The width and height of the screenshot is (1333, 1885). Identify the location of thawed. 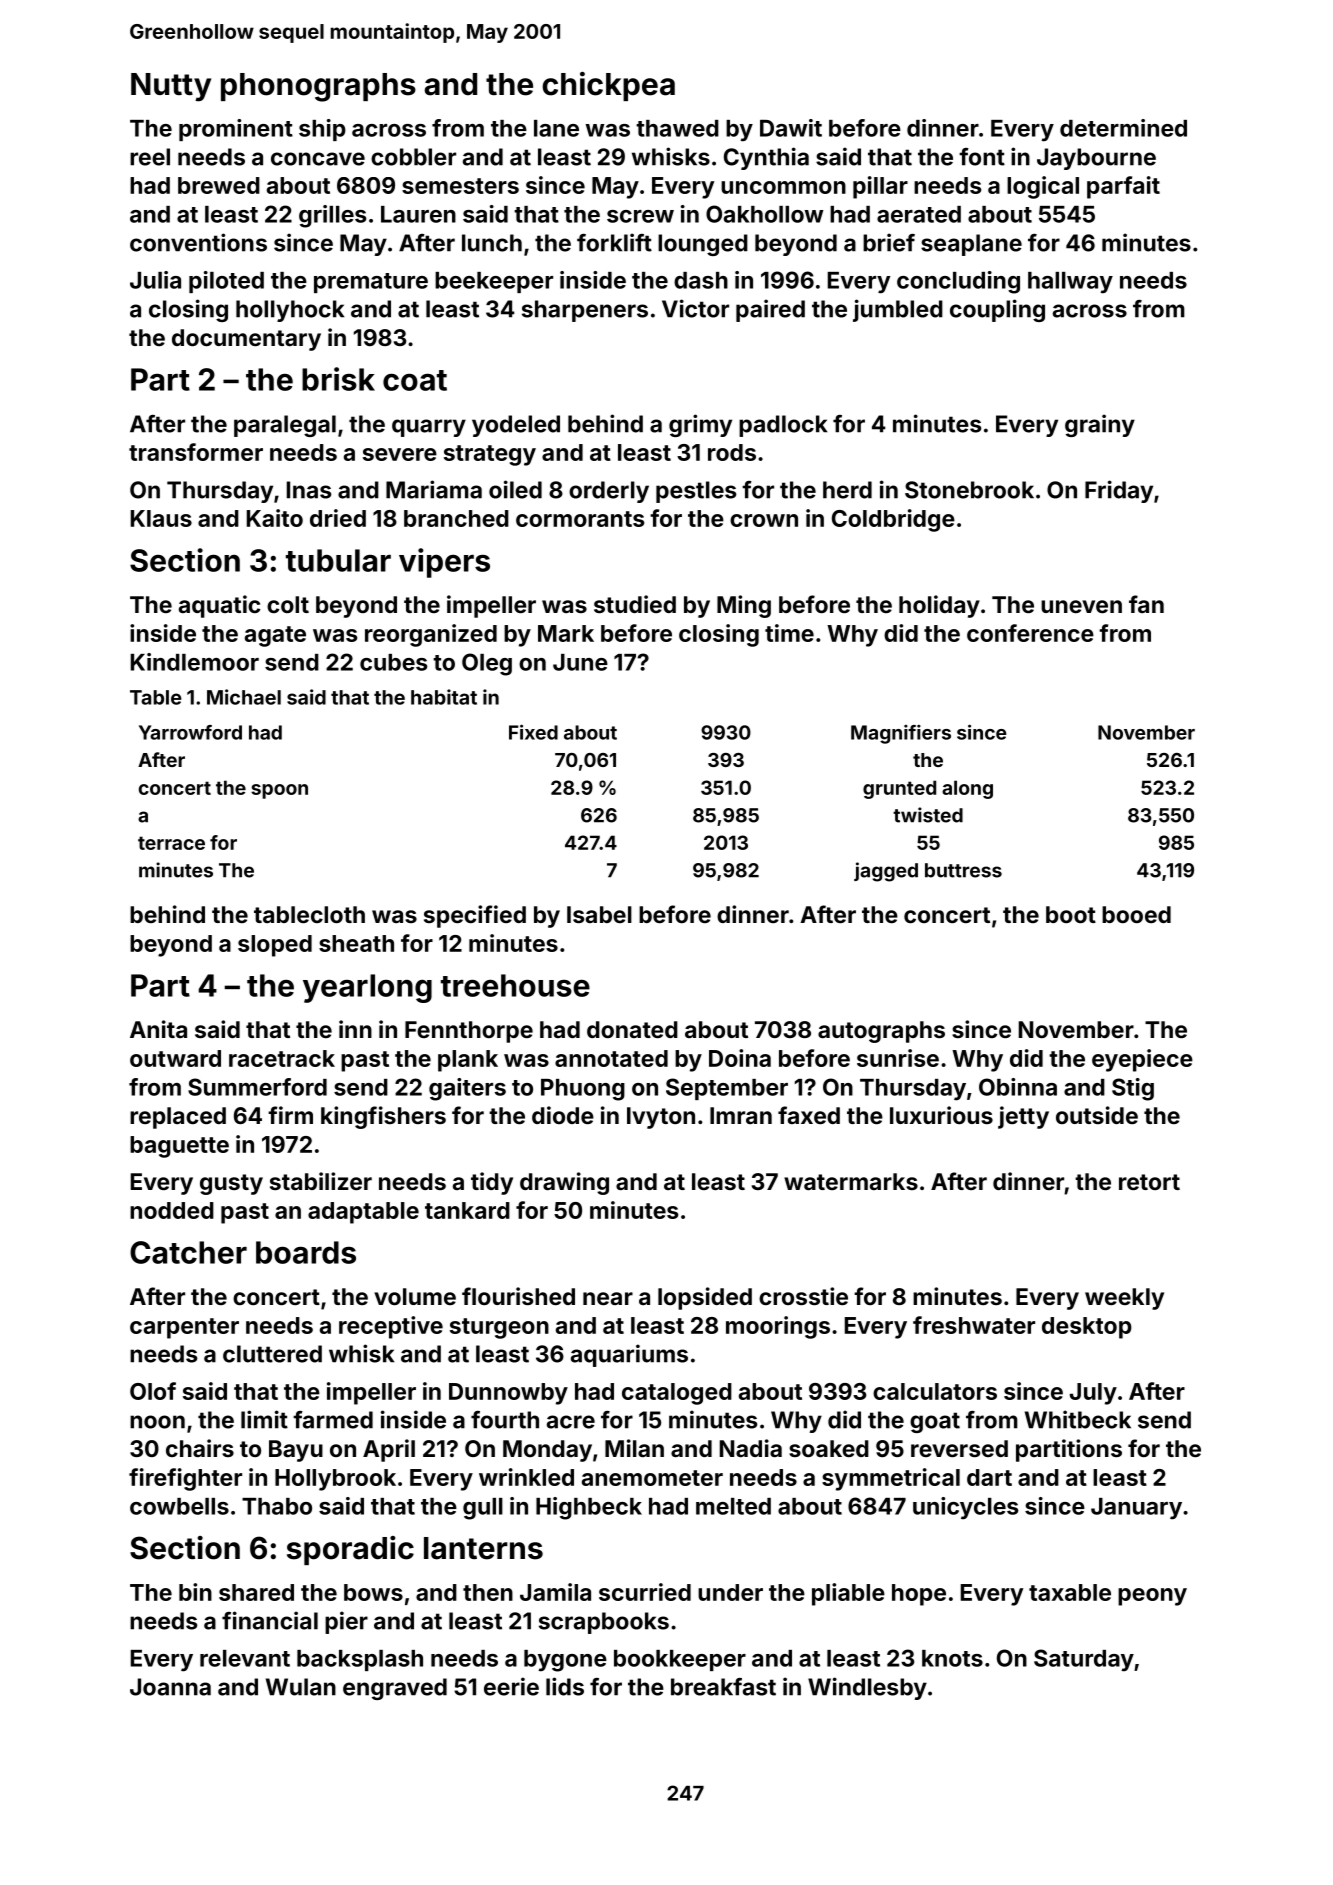
(677, 128).
